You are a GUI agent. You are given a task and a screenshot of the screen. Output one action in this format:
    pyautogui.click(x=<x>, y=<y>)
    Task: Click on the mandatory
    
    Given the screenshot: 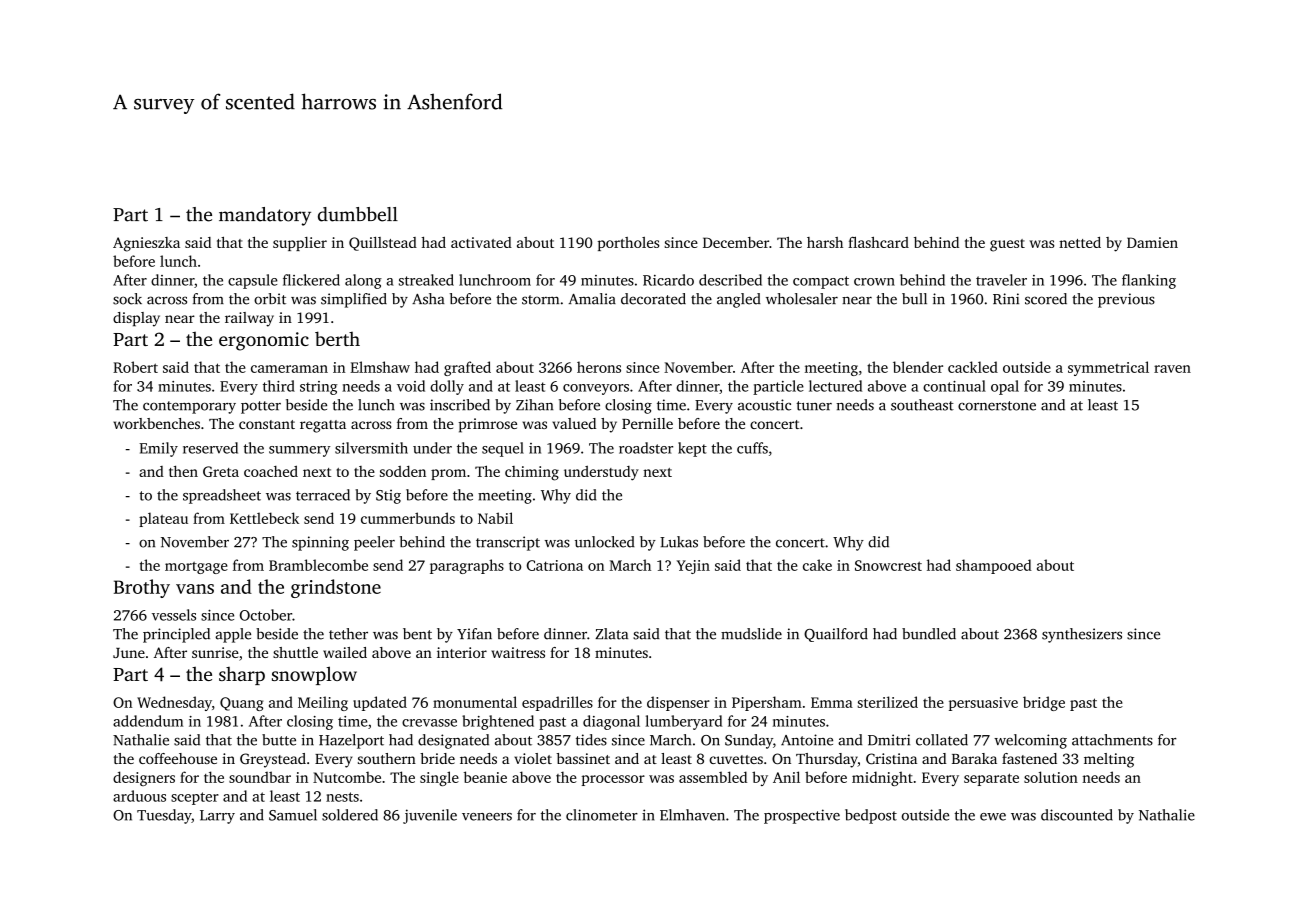 What is the action you would take?
    pyautogui.click(x=265, y=216)
